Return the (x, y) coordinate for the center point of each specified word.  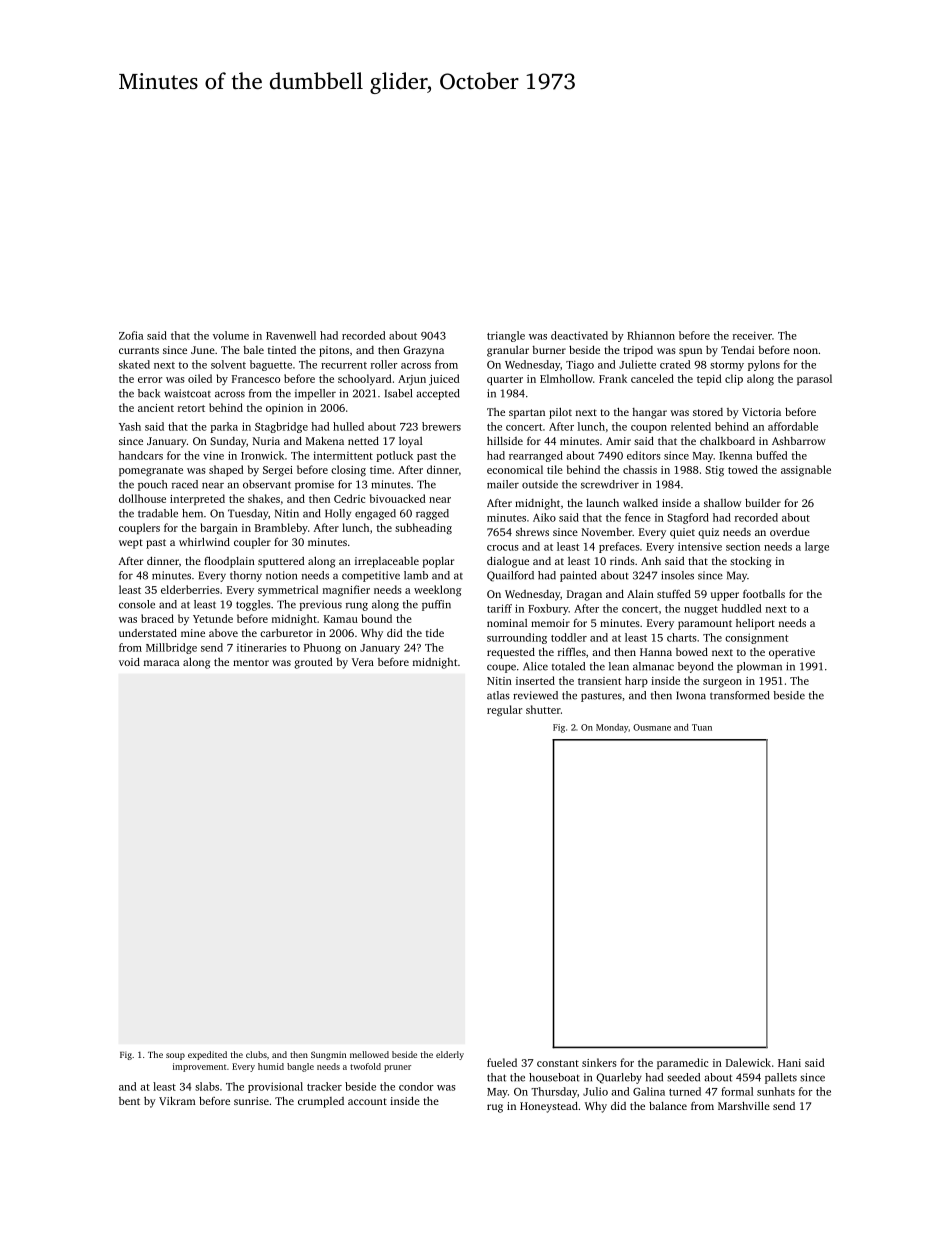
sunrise (251, 1101)
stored (708, 412)
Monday (612, 728)
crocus (502, 548)
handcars (141, 455)
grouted (314, 663)
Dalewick (748, 1062)
